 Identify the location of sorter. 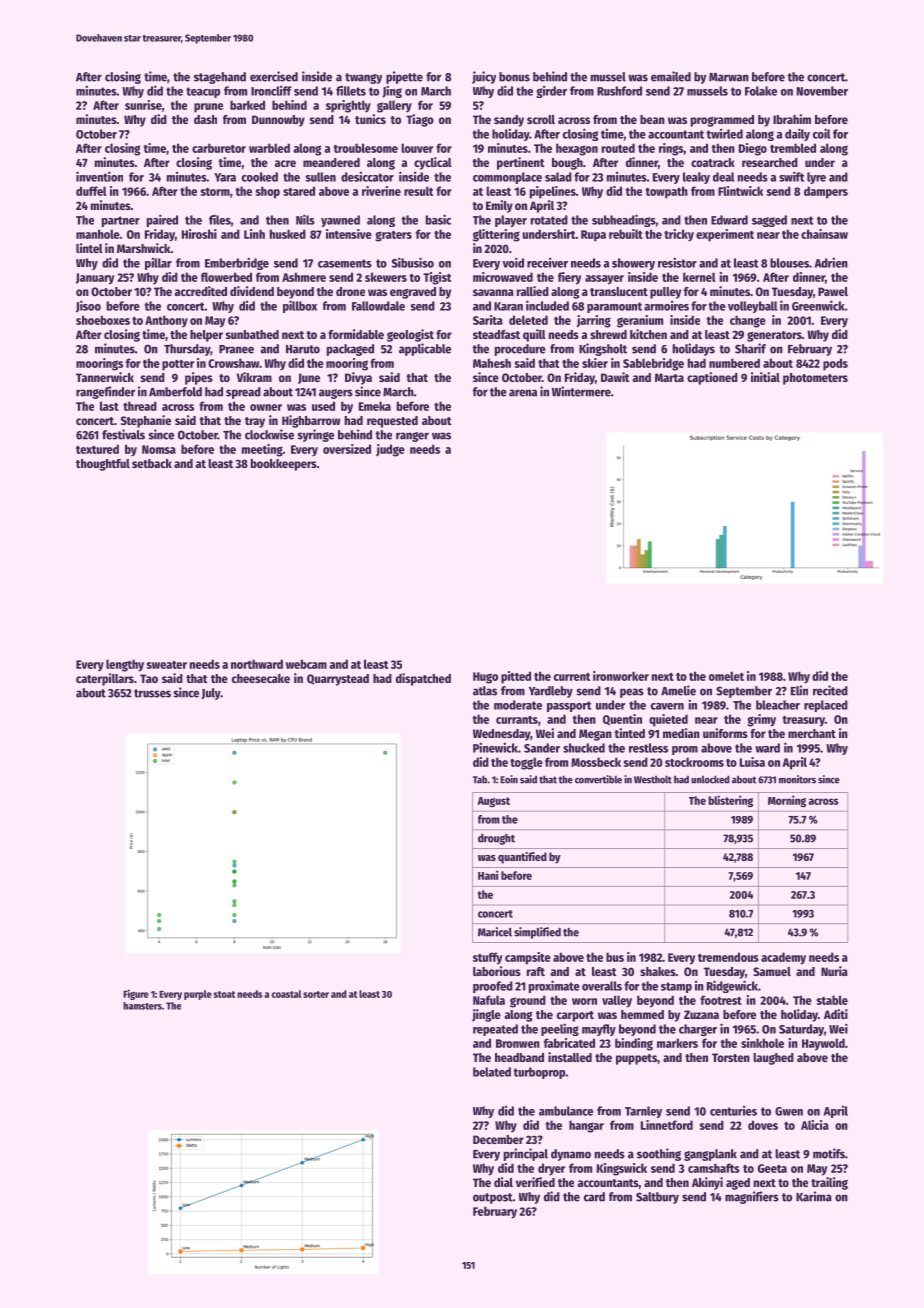
(316, 994).
